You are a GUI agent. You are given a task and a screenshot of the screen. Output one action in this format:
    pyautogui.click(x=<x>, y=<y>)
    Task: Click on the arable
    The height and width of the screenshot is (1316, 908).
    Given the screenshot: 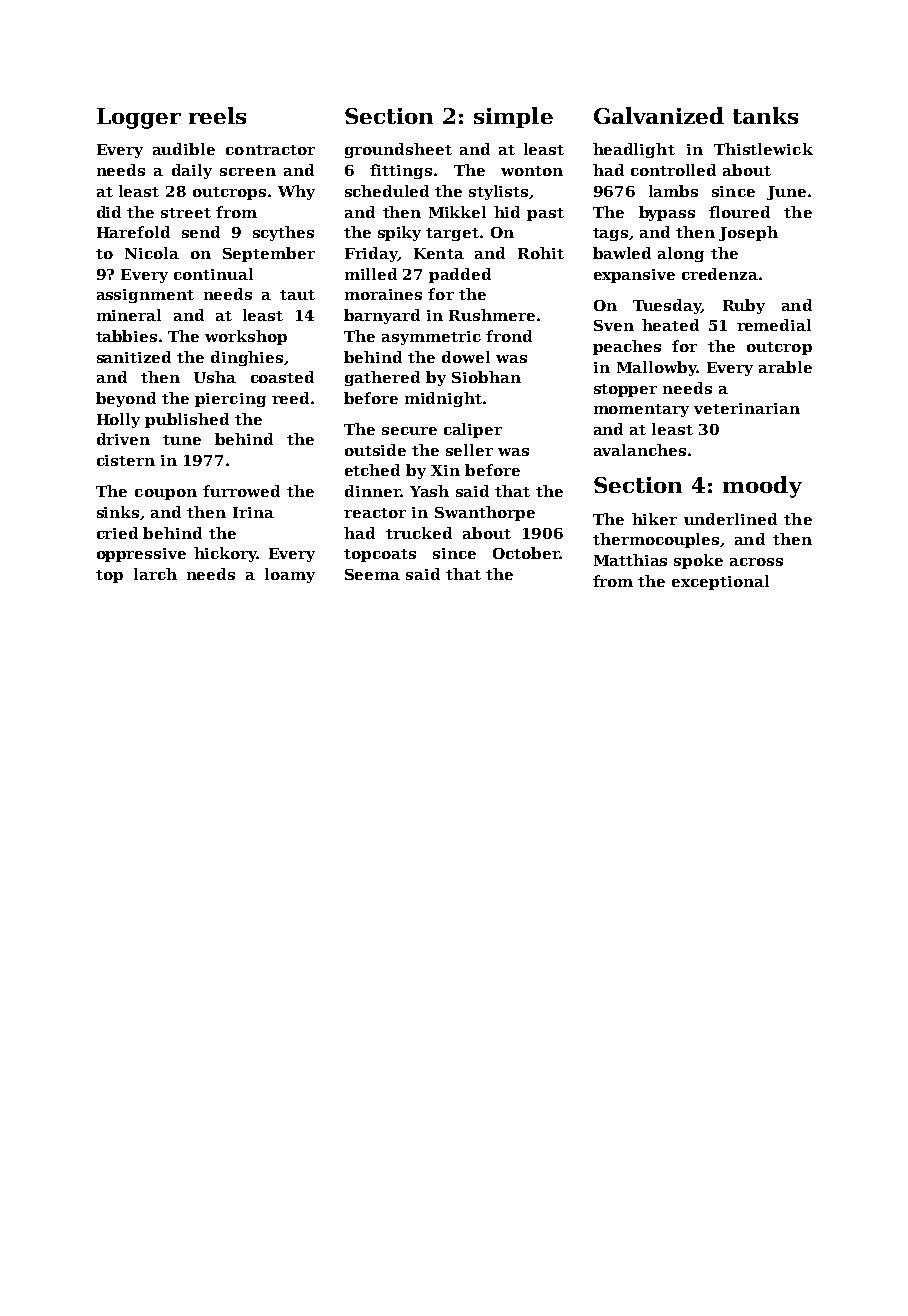 What is the action you would take?
    pyautogui.click(x=785, y=367)
